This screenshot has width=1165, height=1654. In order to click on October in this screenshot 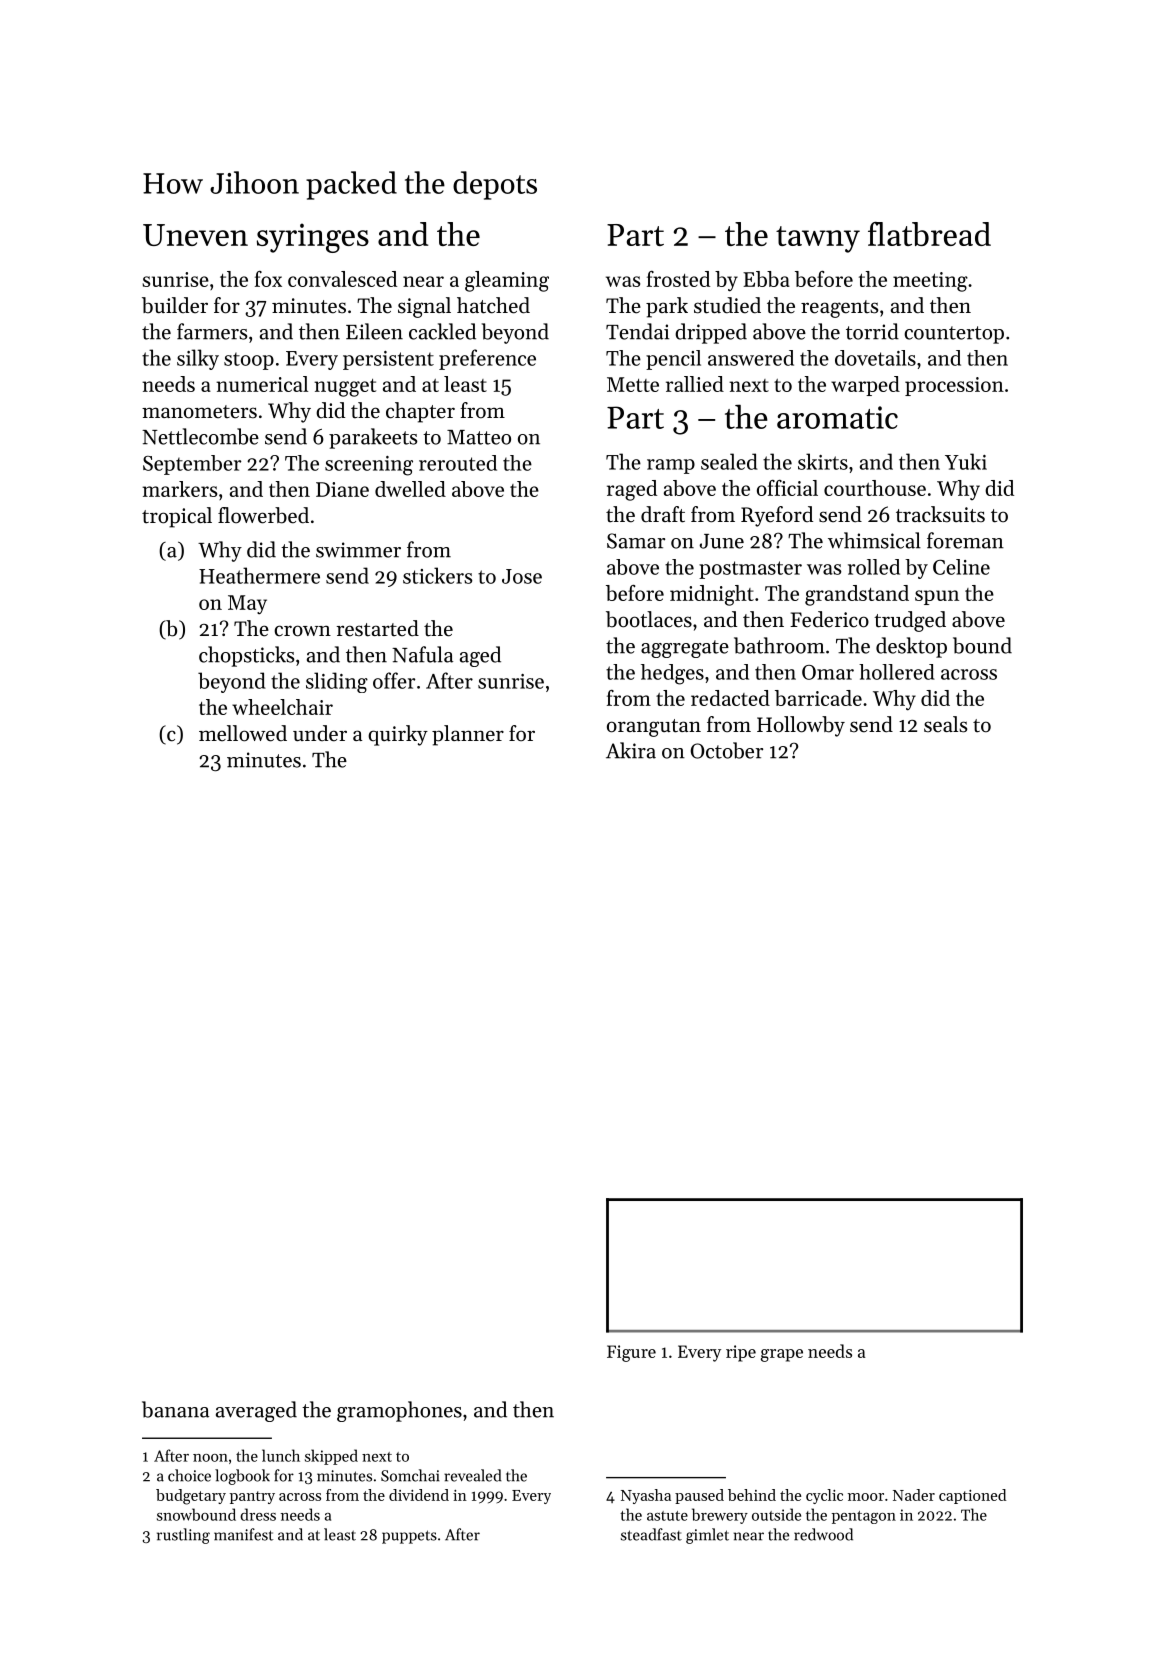, I will do `click(727, 750)`.
